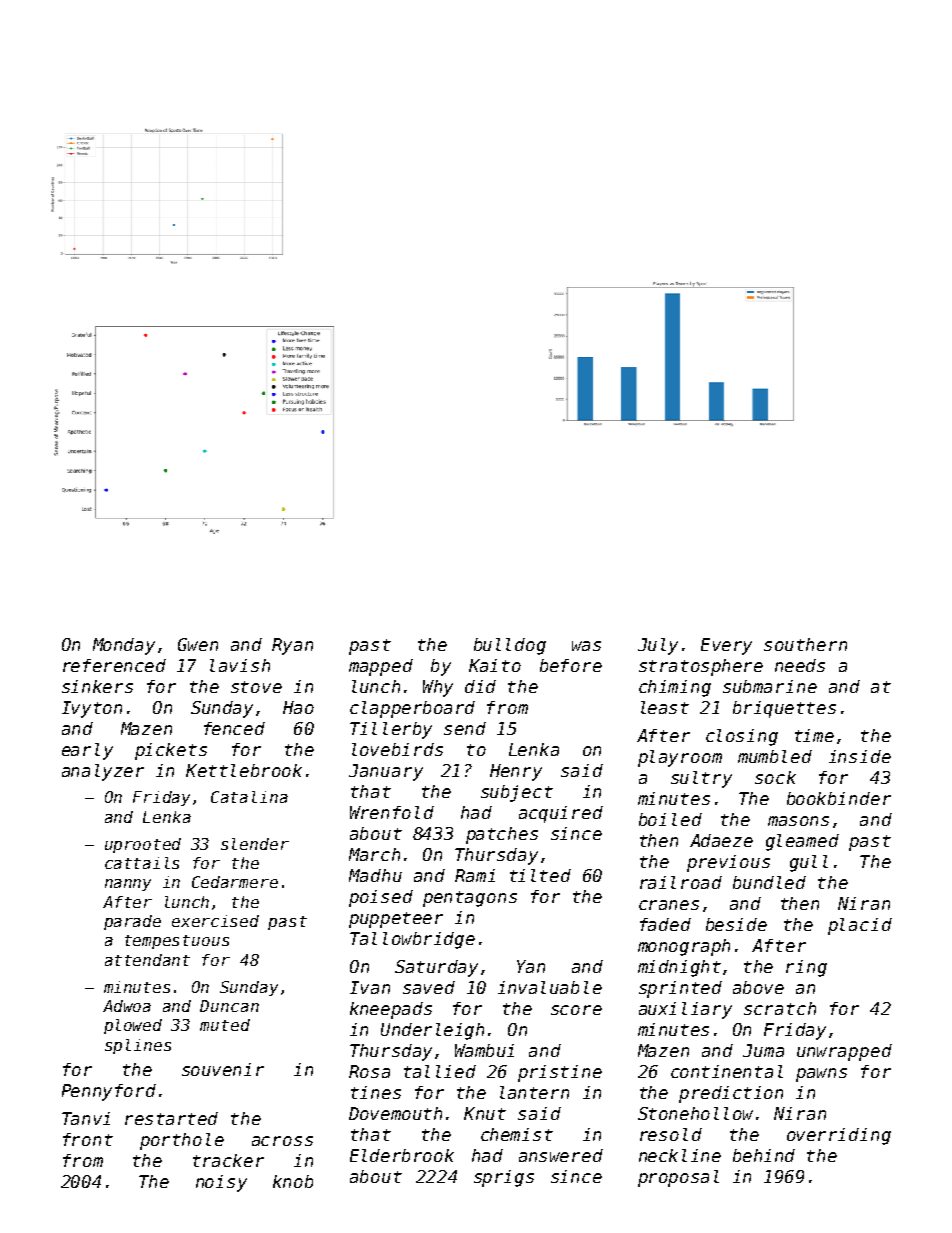  I want to click on was, so click(586, 646).
